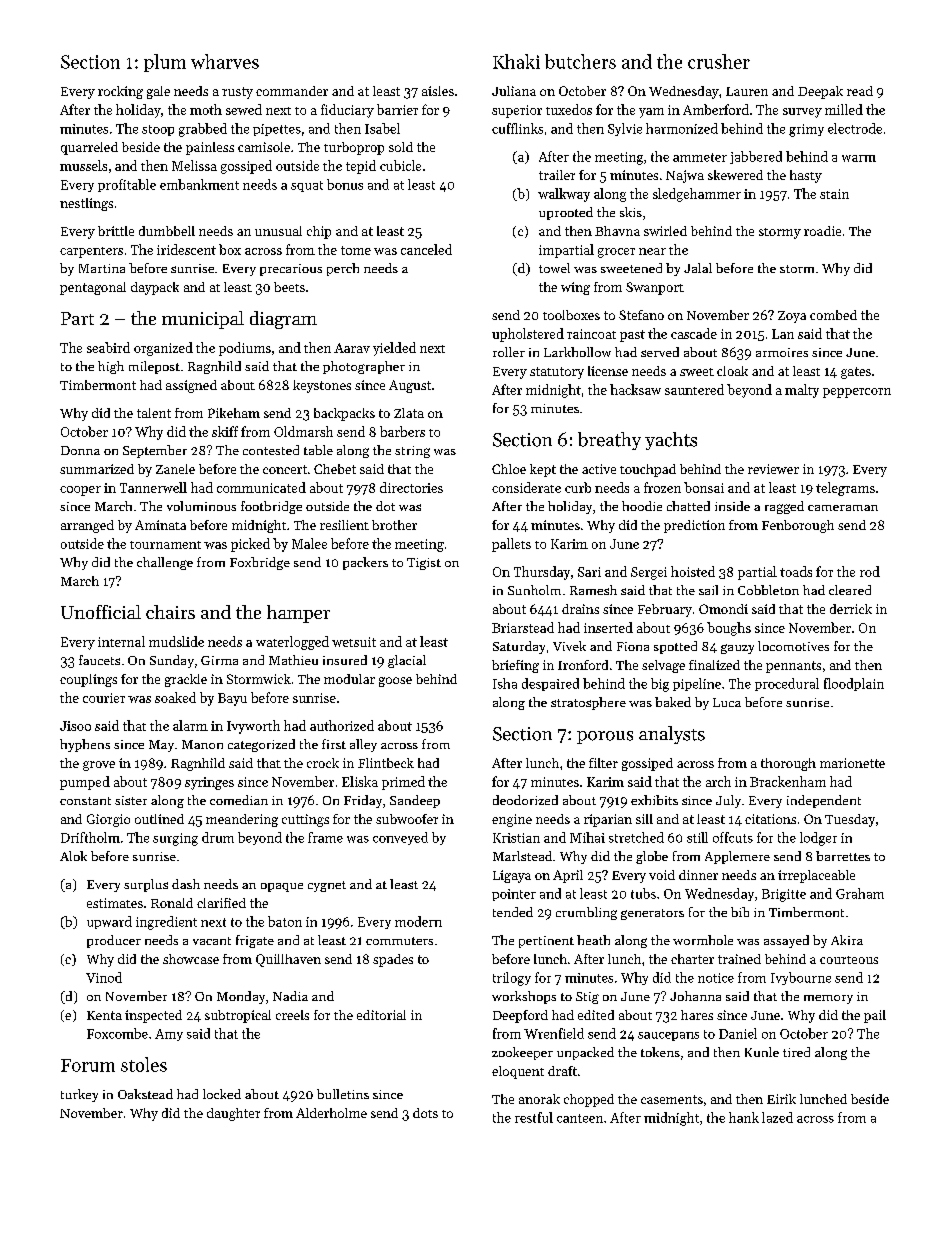 This page has height=1233, width=952. What do you see at coordinates (516, 838) in the page?
I see `Kristian` at bounding box center [516, 838].
